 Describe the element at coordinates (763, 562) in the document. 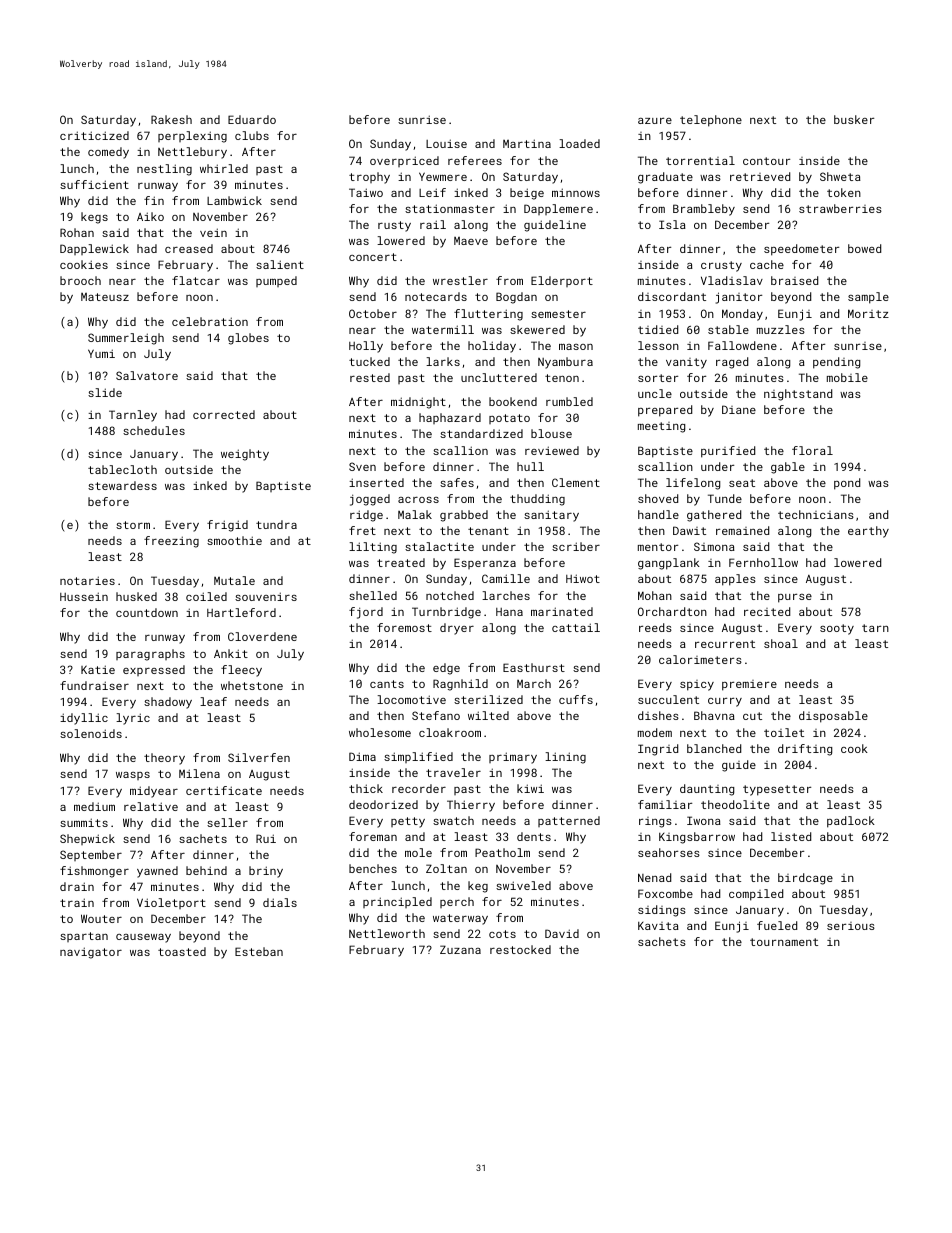

I see `Fernhollow` at that location.
